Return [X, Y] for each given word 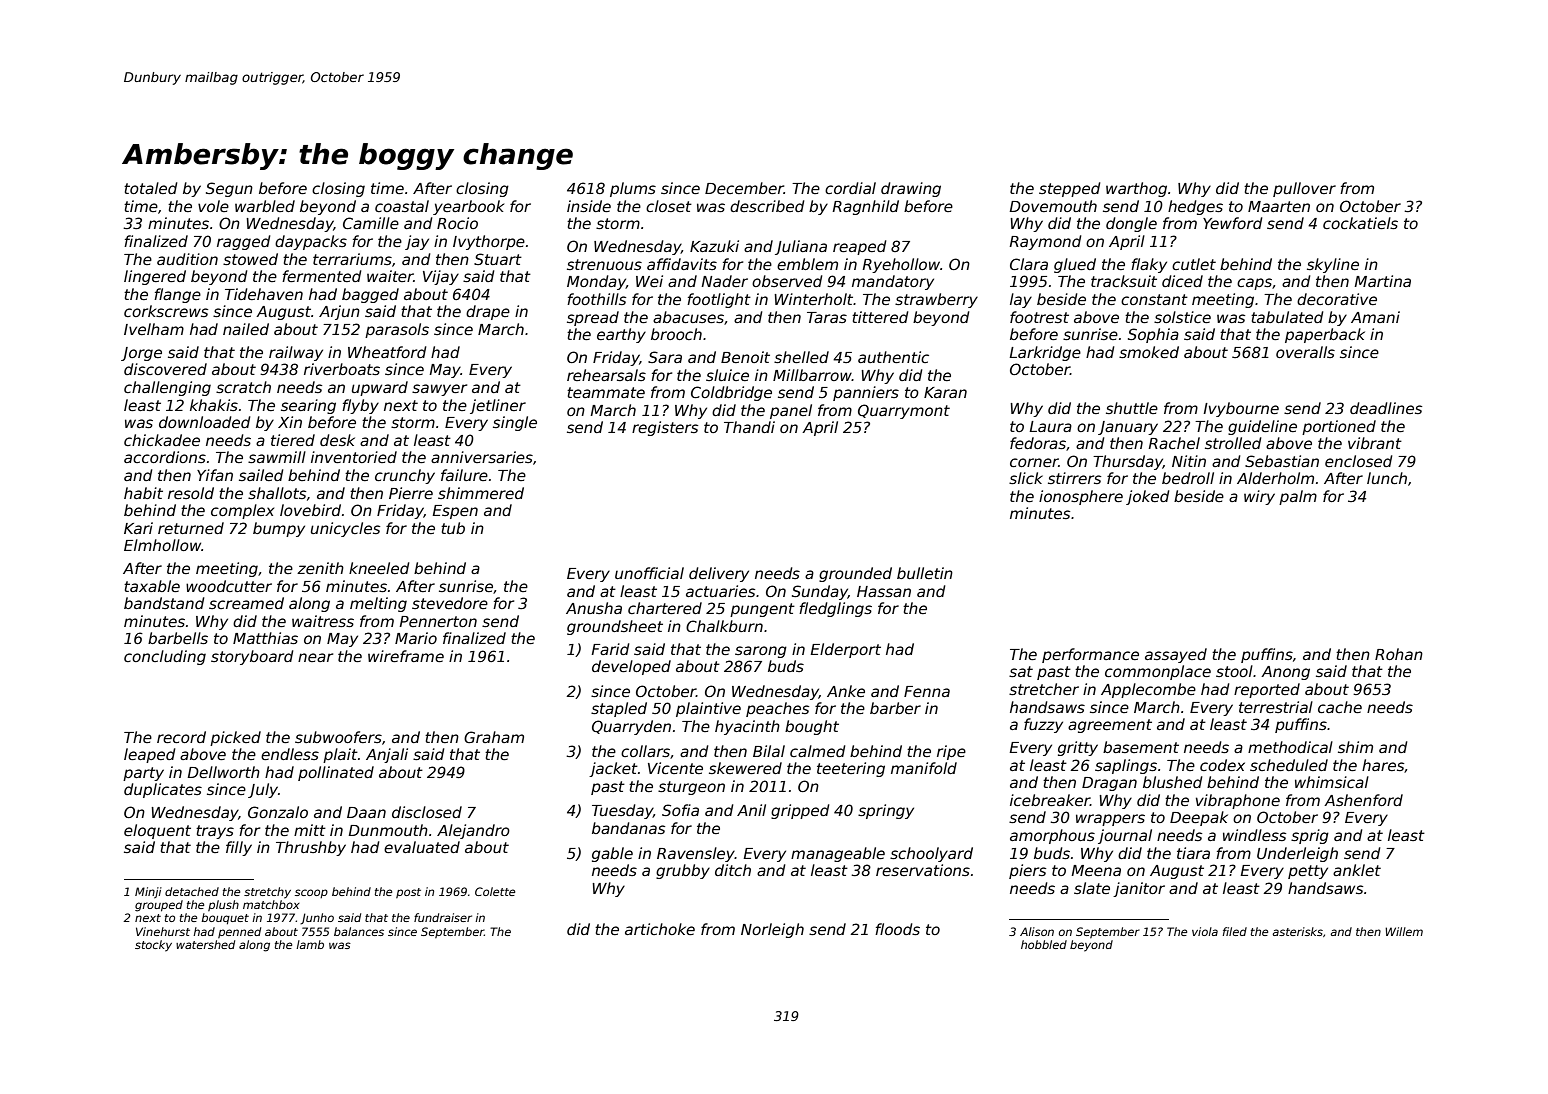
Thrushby [311, 848]
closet [669, 206]
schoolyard [931, 854]
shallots [277, 493]
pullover [1304, 189]
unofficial [649, 573]
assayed [1176, 655]
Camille [371, 223]
